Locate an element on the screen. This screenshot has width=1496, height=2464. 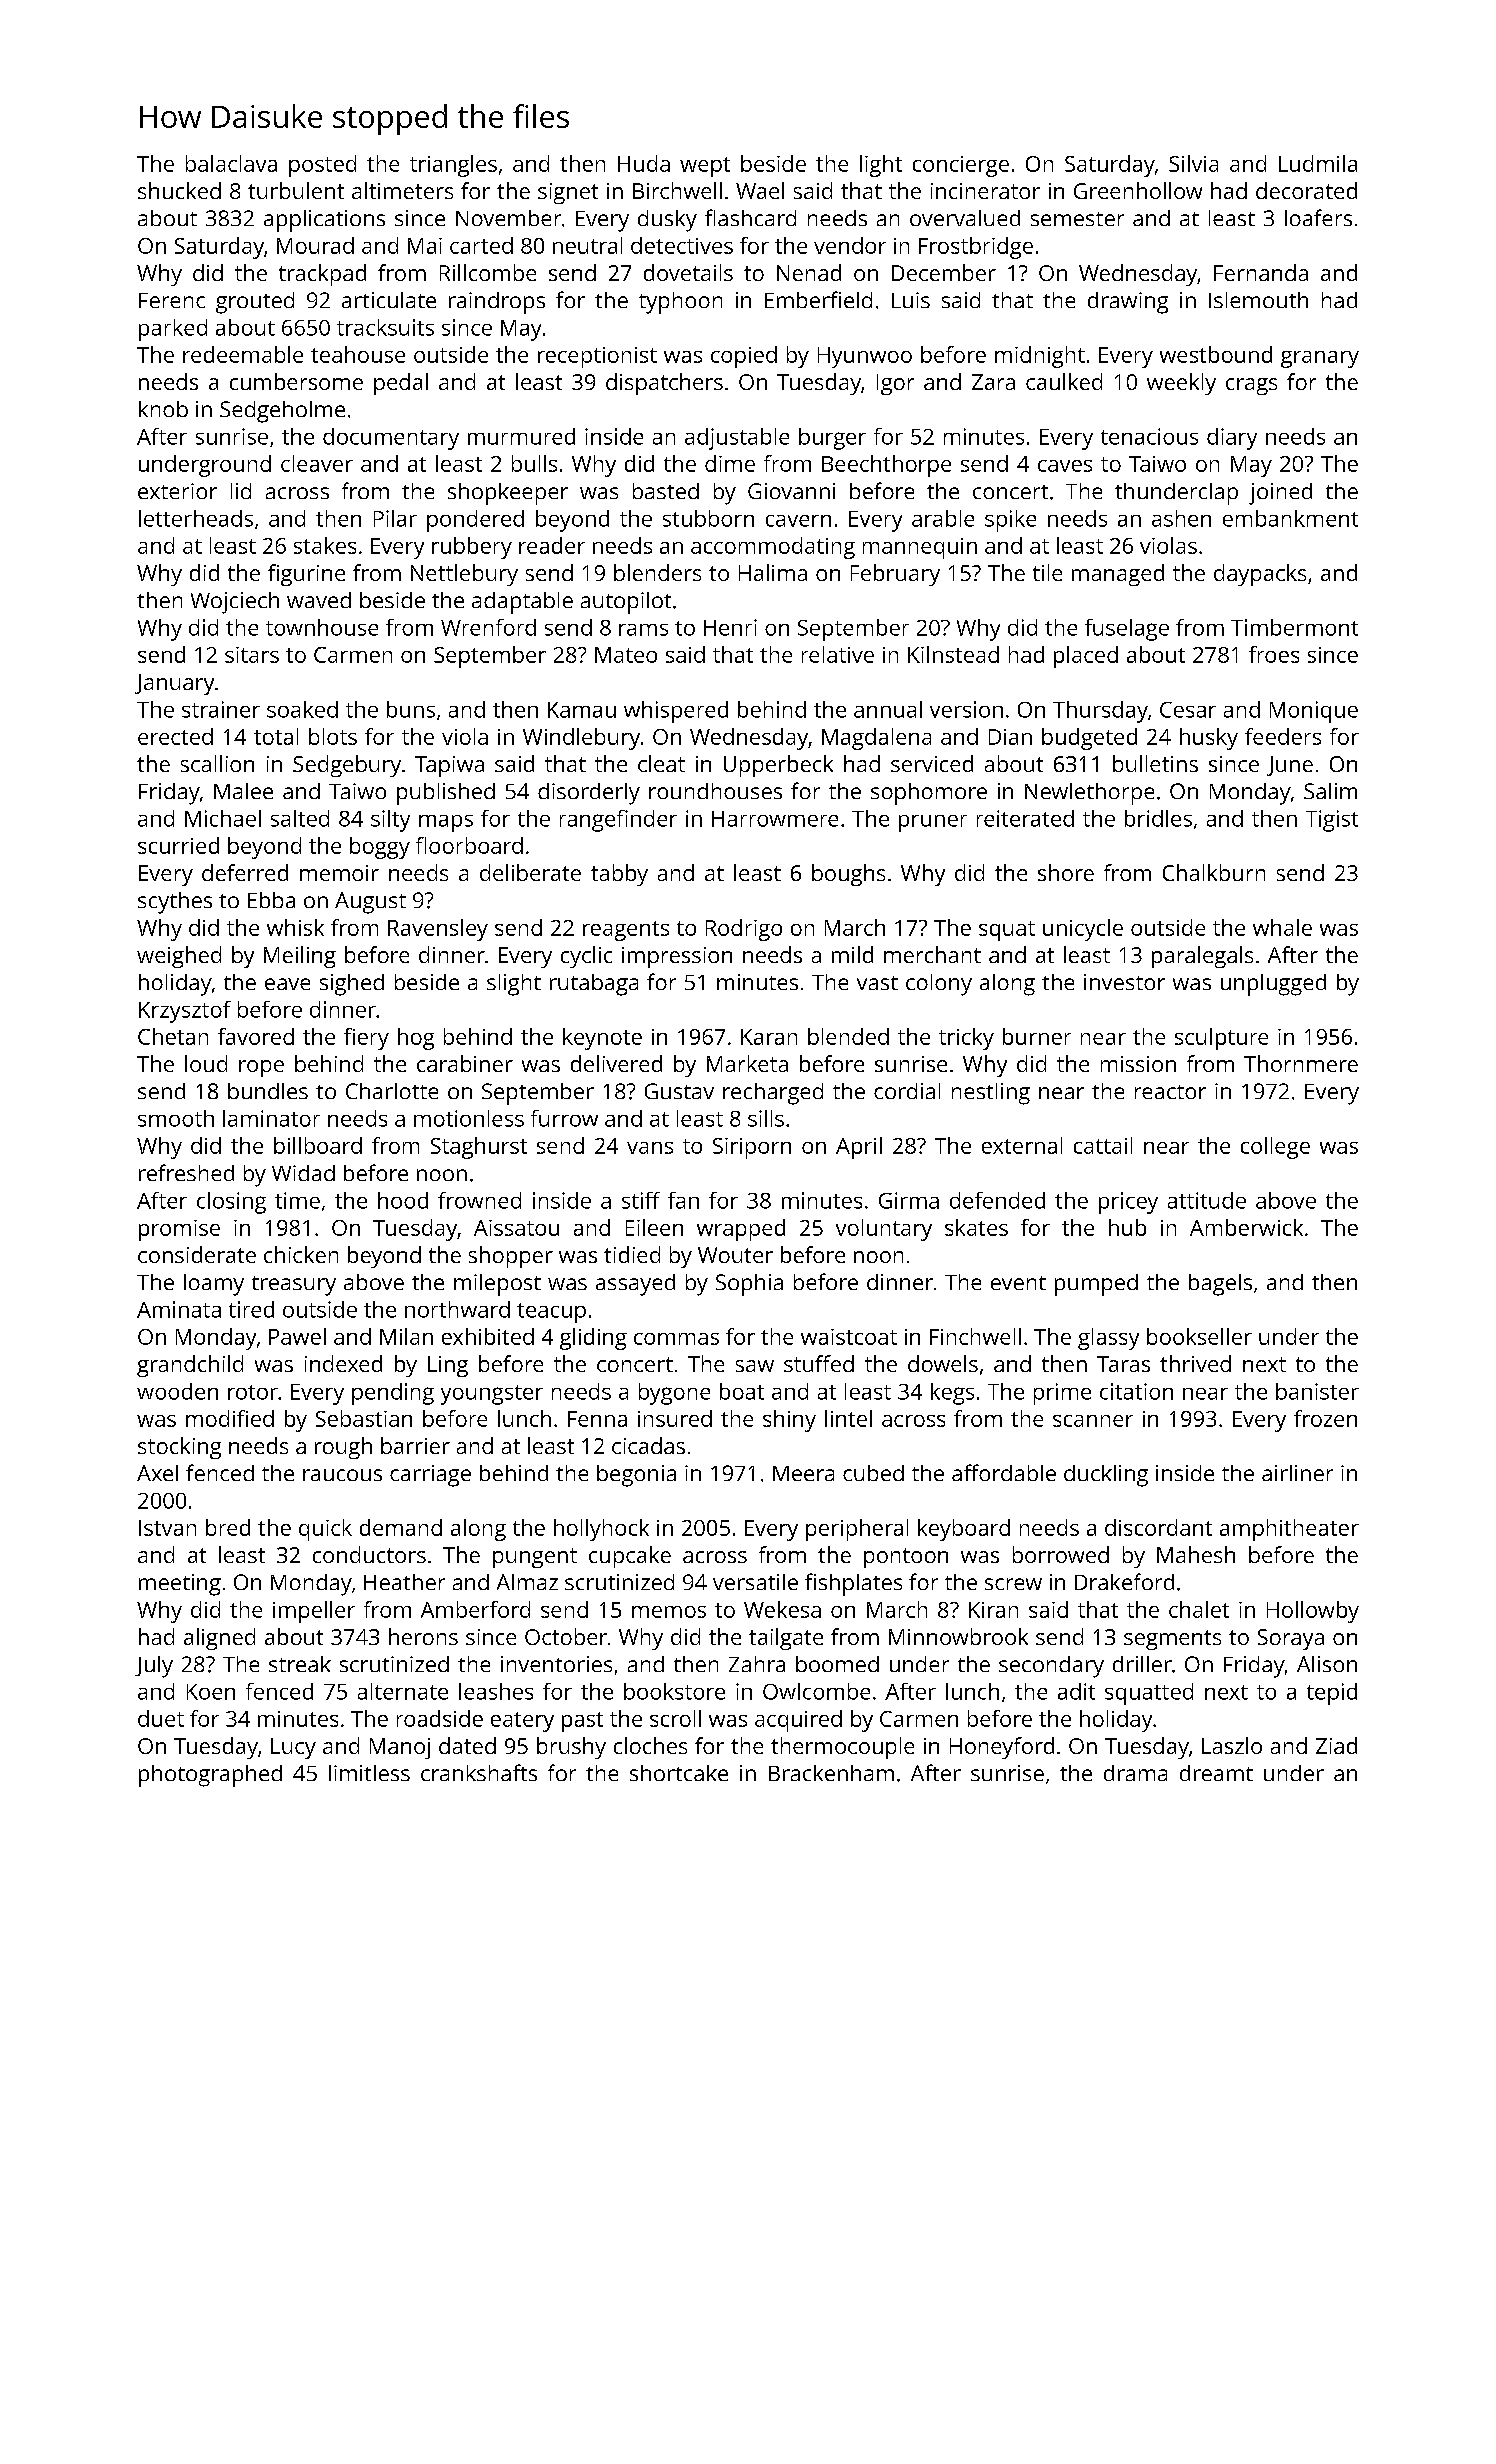
vendor is located at coordinates (850, 245).
